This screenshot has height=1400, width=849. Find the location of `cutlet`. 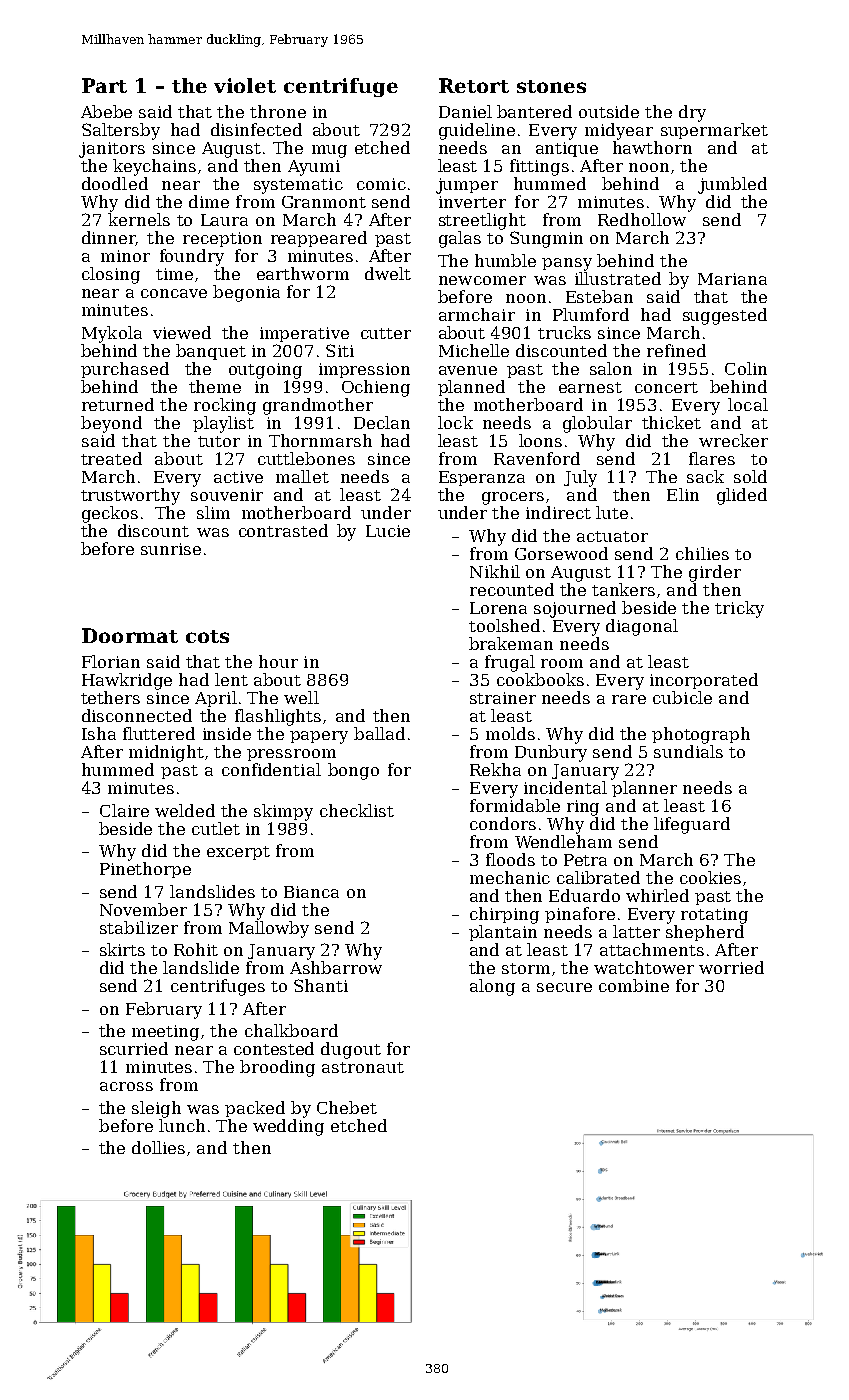

cutlet is located at coordinates (216, 828).
